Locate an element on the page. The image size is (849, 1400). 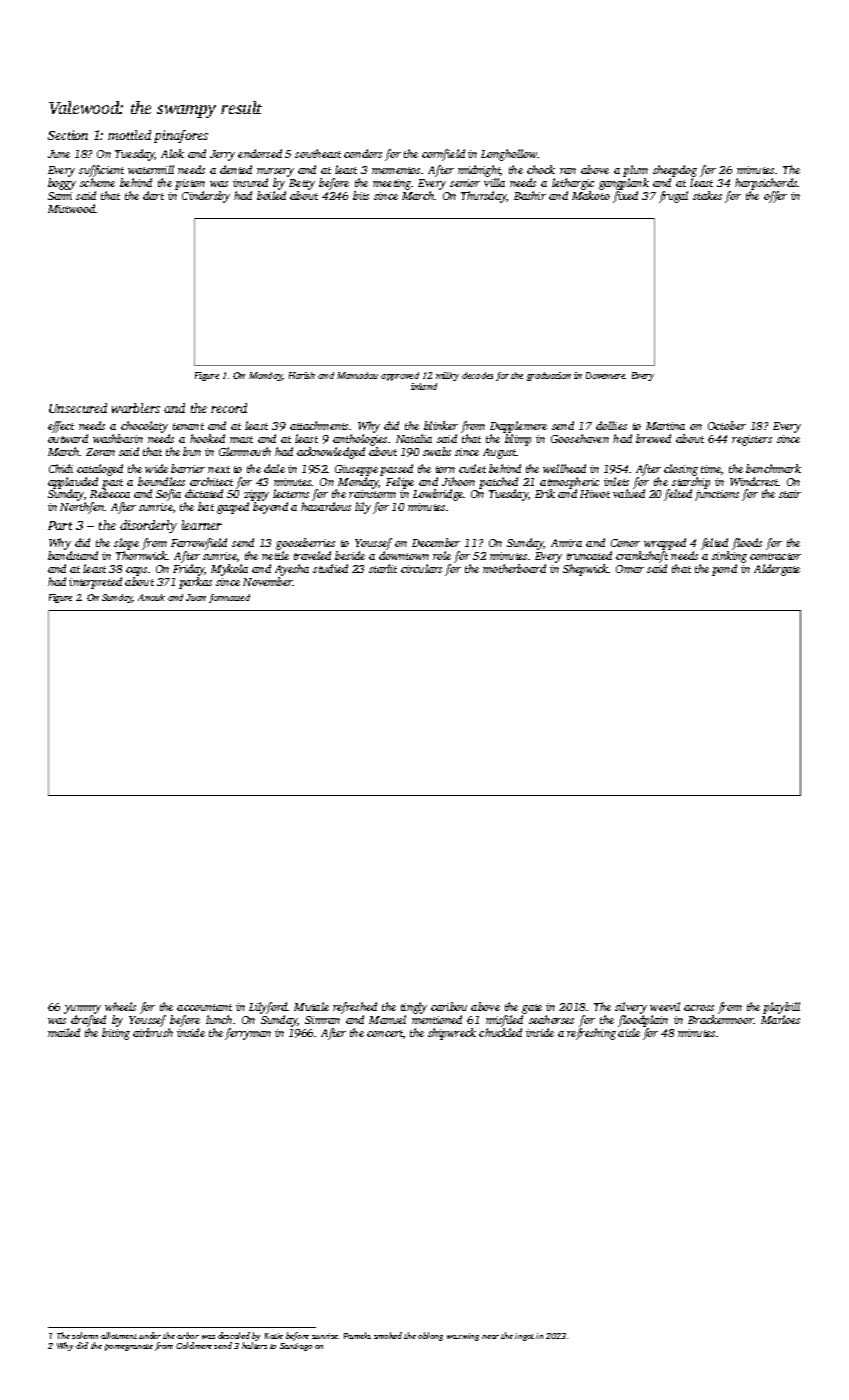
Part is located at coordinates (60, 525).
